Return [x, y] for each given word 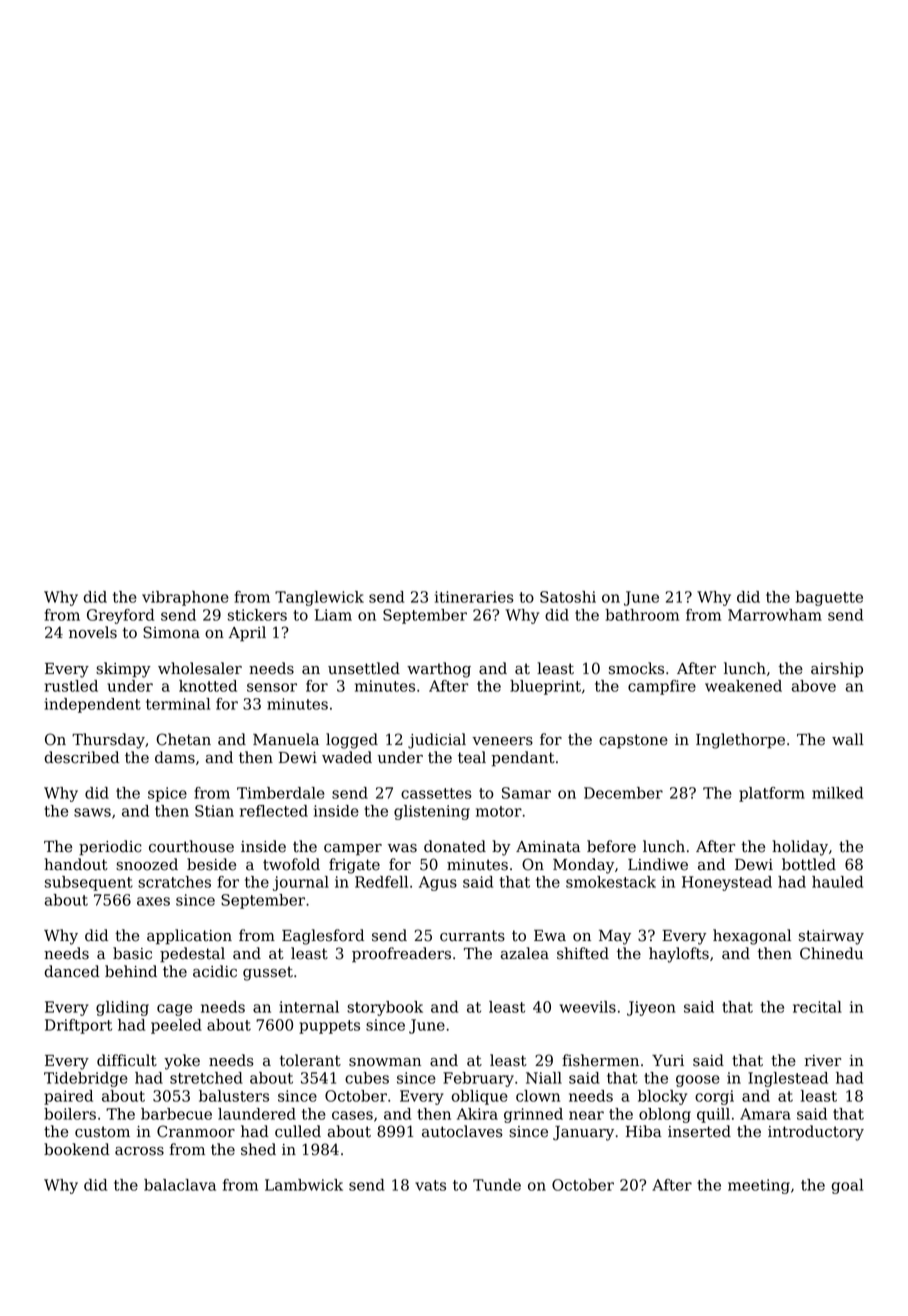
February [478, 1079]
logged [352, 741]
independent [93, 705]
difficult [127, 1060]
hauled [837, 882]
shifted [583, 953]
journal [301, 883]
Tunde [497, 1185]
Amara [765, 1114]
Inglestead [788, 1079]
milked [837, 793]
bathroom [642, 615]
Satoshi [568, 597]
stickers [257, 615]
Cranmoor [196, 1131]
